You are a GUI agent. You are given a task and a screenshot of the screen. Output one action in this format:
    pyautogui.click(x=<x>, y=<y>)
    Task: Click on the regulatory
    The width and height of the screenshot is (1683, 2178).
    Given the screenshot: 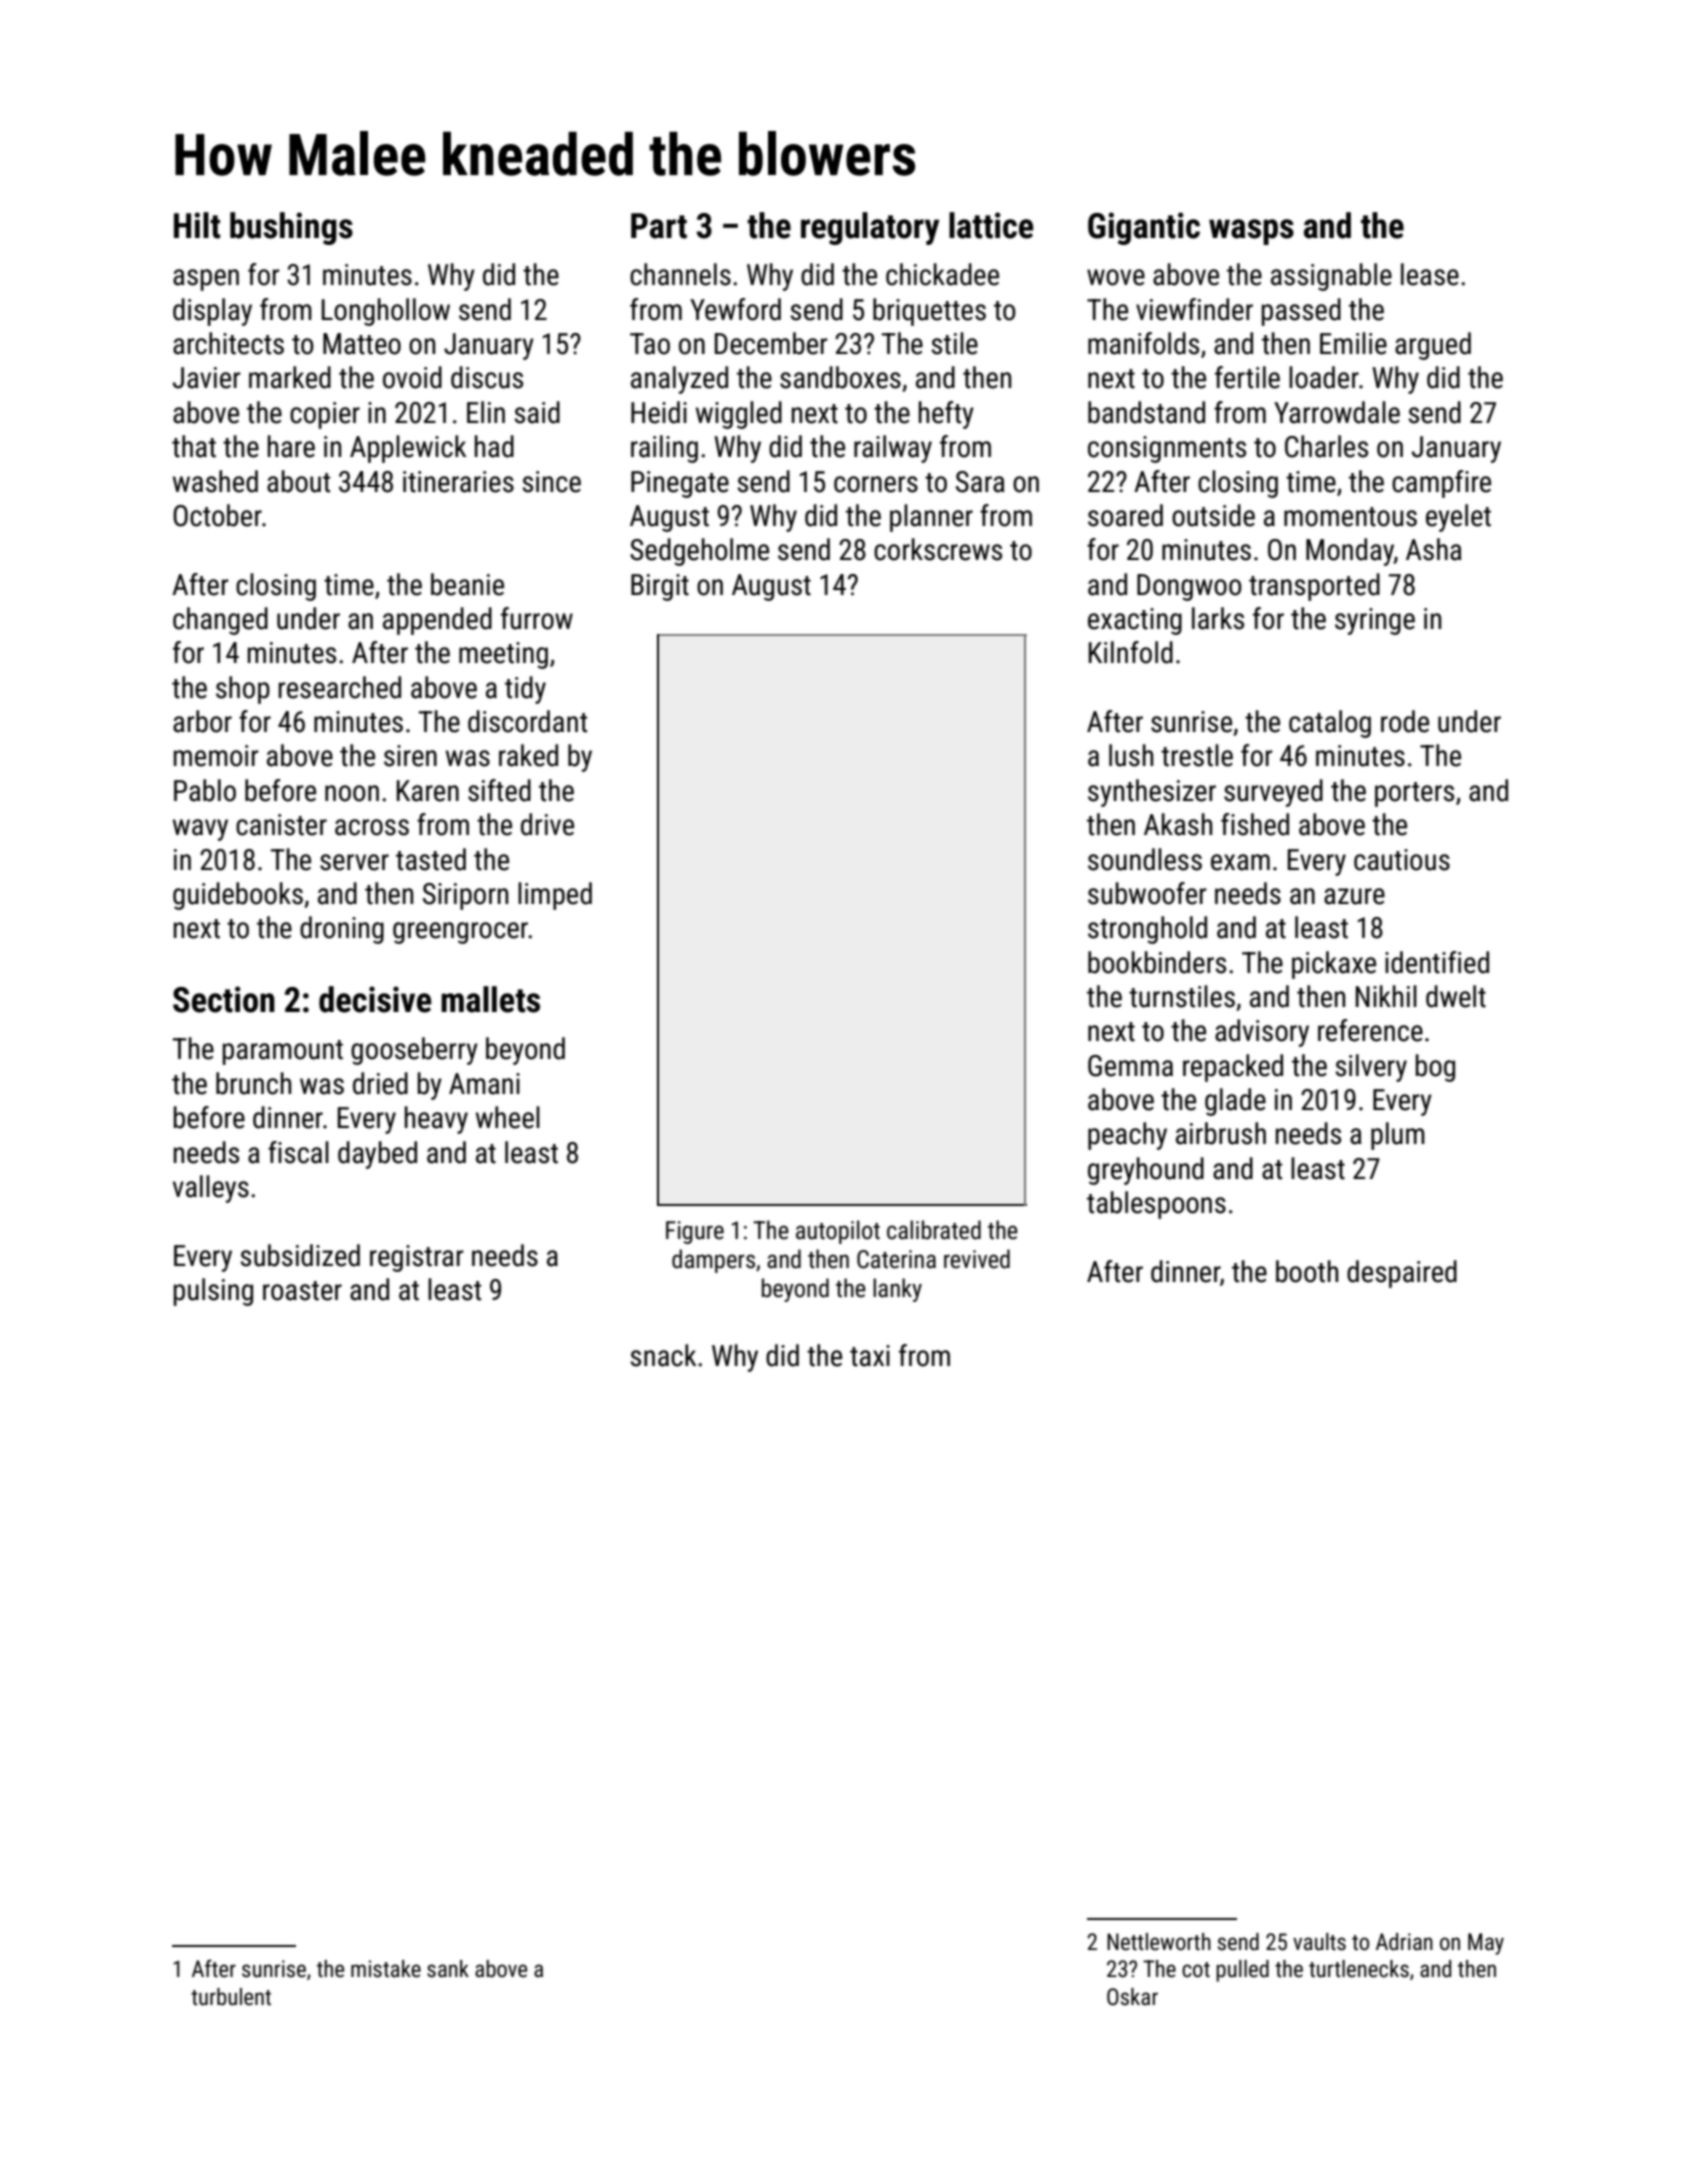 What is the action you would take?
    pyautogui.click(x=870, y=228)
